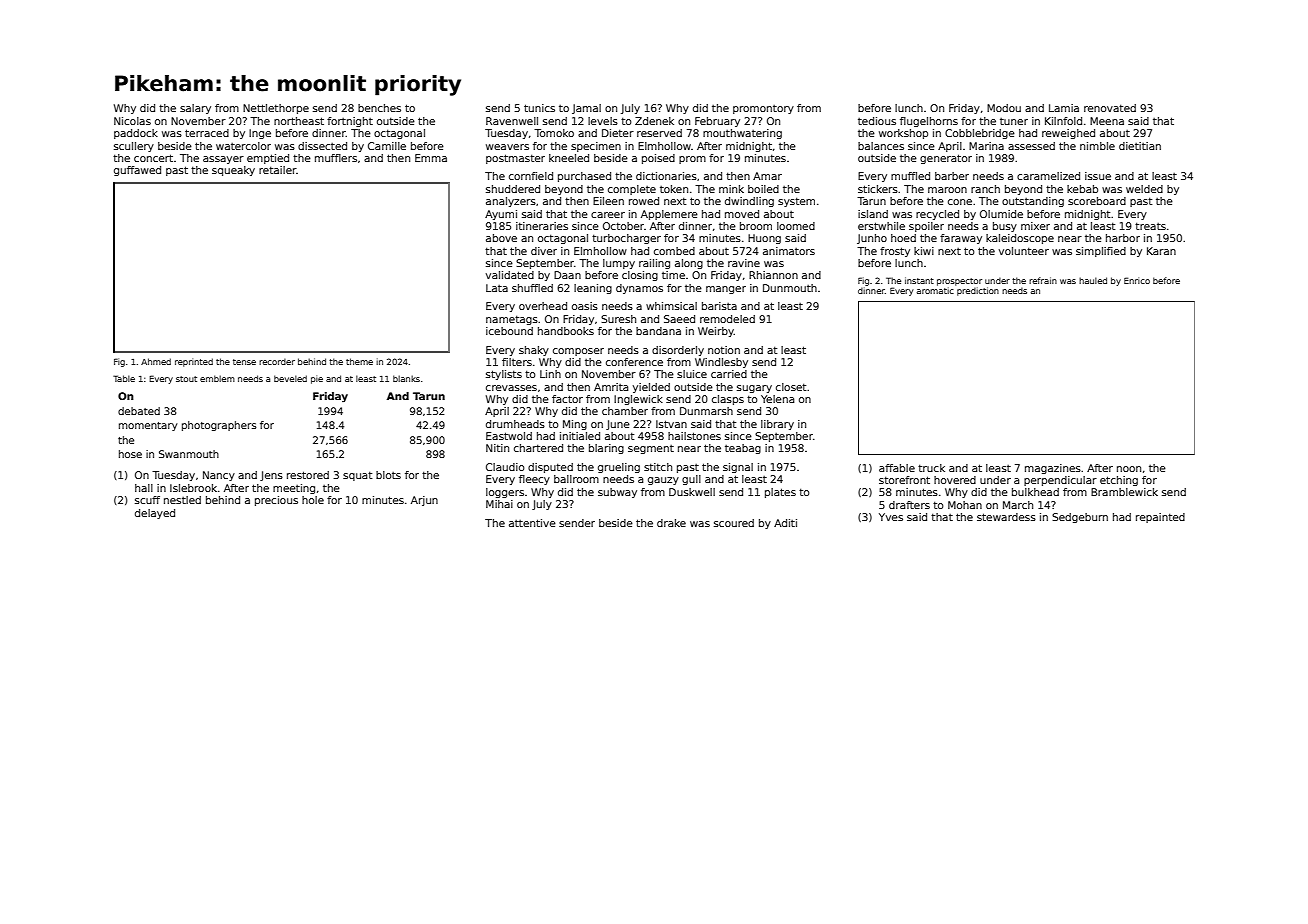  What do you see at coordinates (1110, 108) in the document?
I see `renovated` at bounding box center [1110, 108].
